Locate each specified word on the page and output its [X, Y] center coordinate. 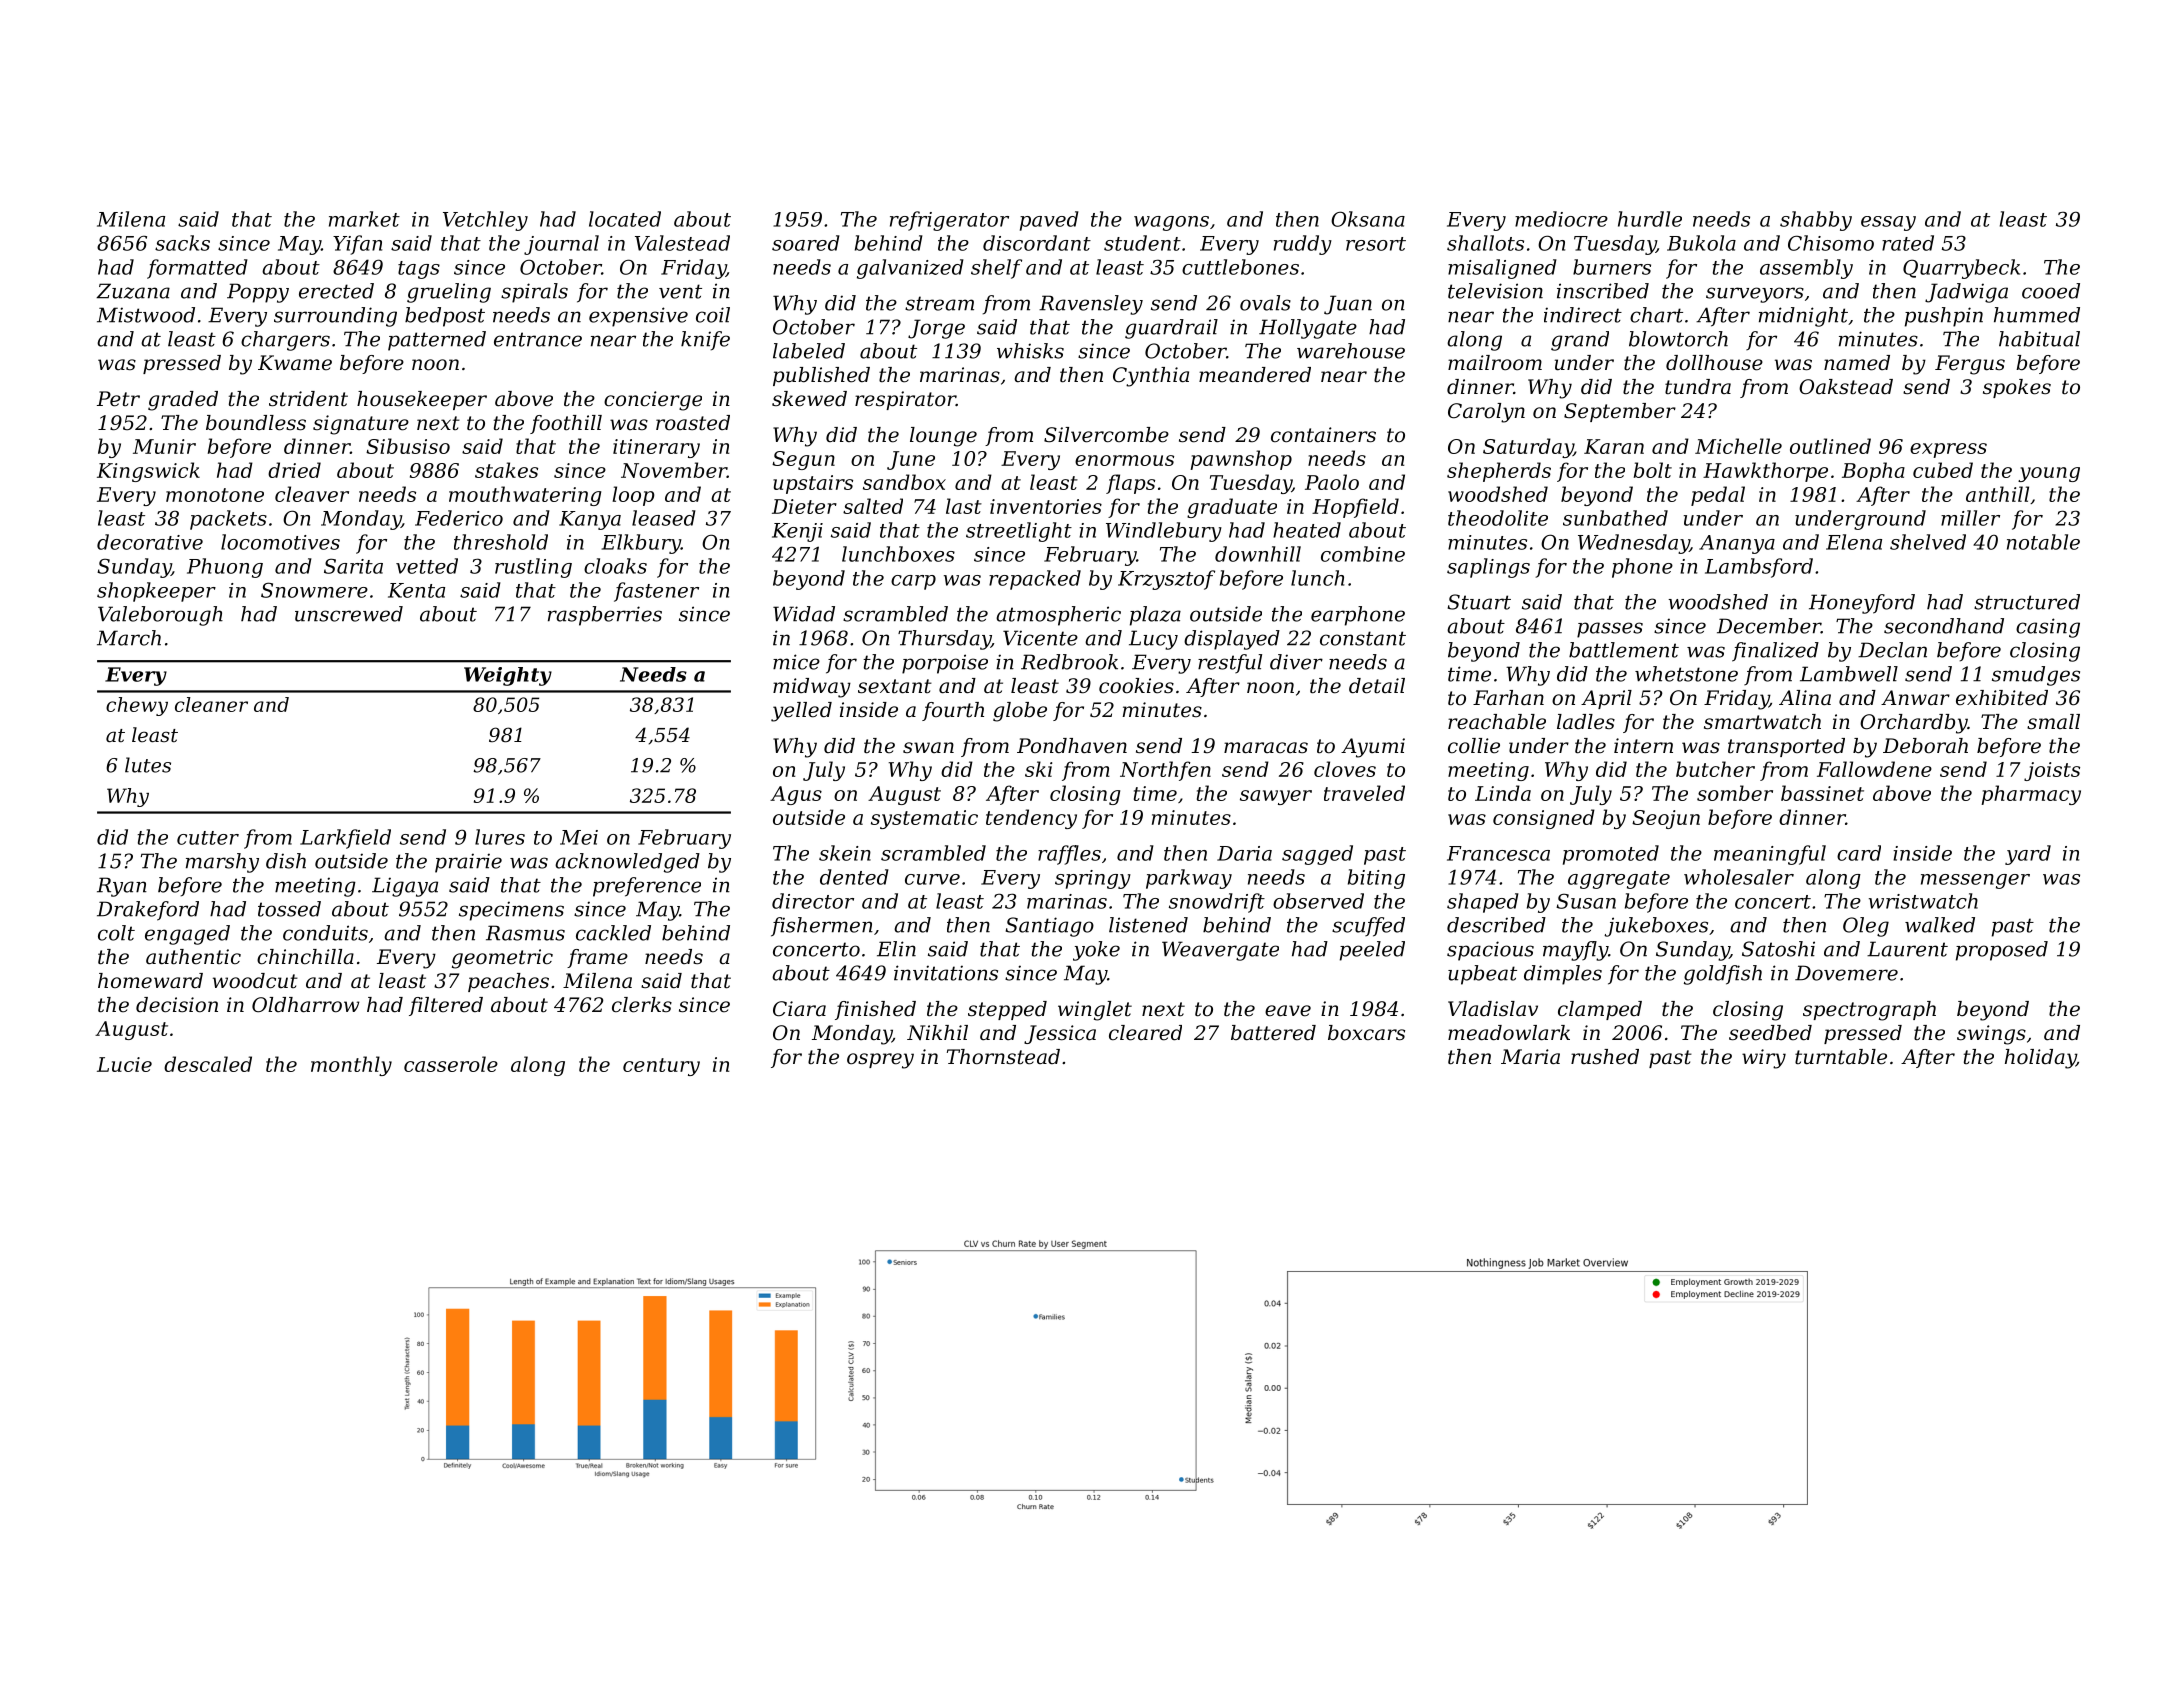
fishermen [822, 927]
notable [2043, 542]
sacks [182, 243]
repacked [1035, 580]
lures [500, 837]
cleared [1145, 1033]
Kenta [416, 590]
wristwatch [1923, 901]
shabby [1816, 221]
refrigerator [949, 221]
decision [177, 1005]
